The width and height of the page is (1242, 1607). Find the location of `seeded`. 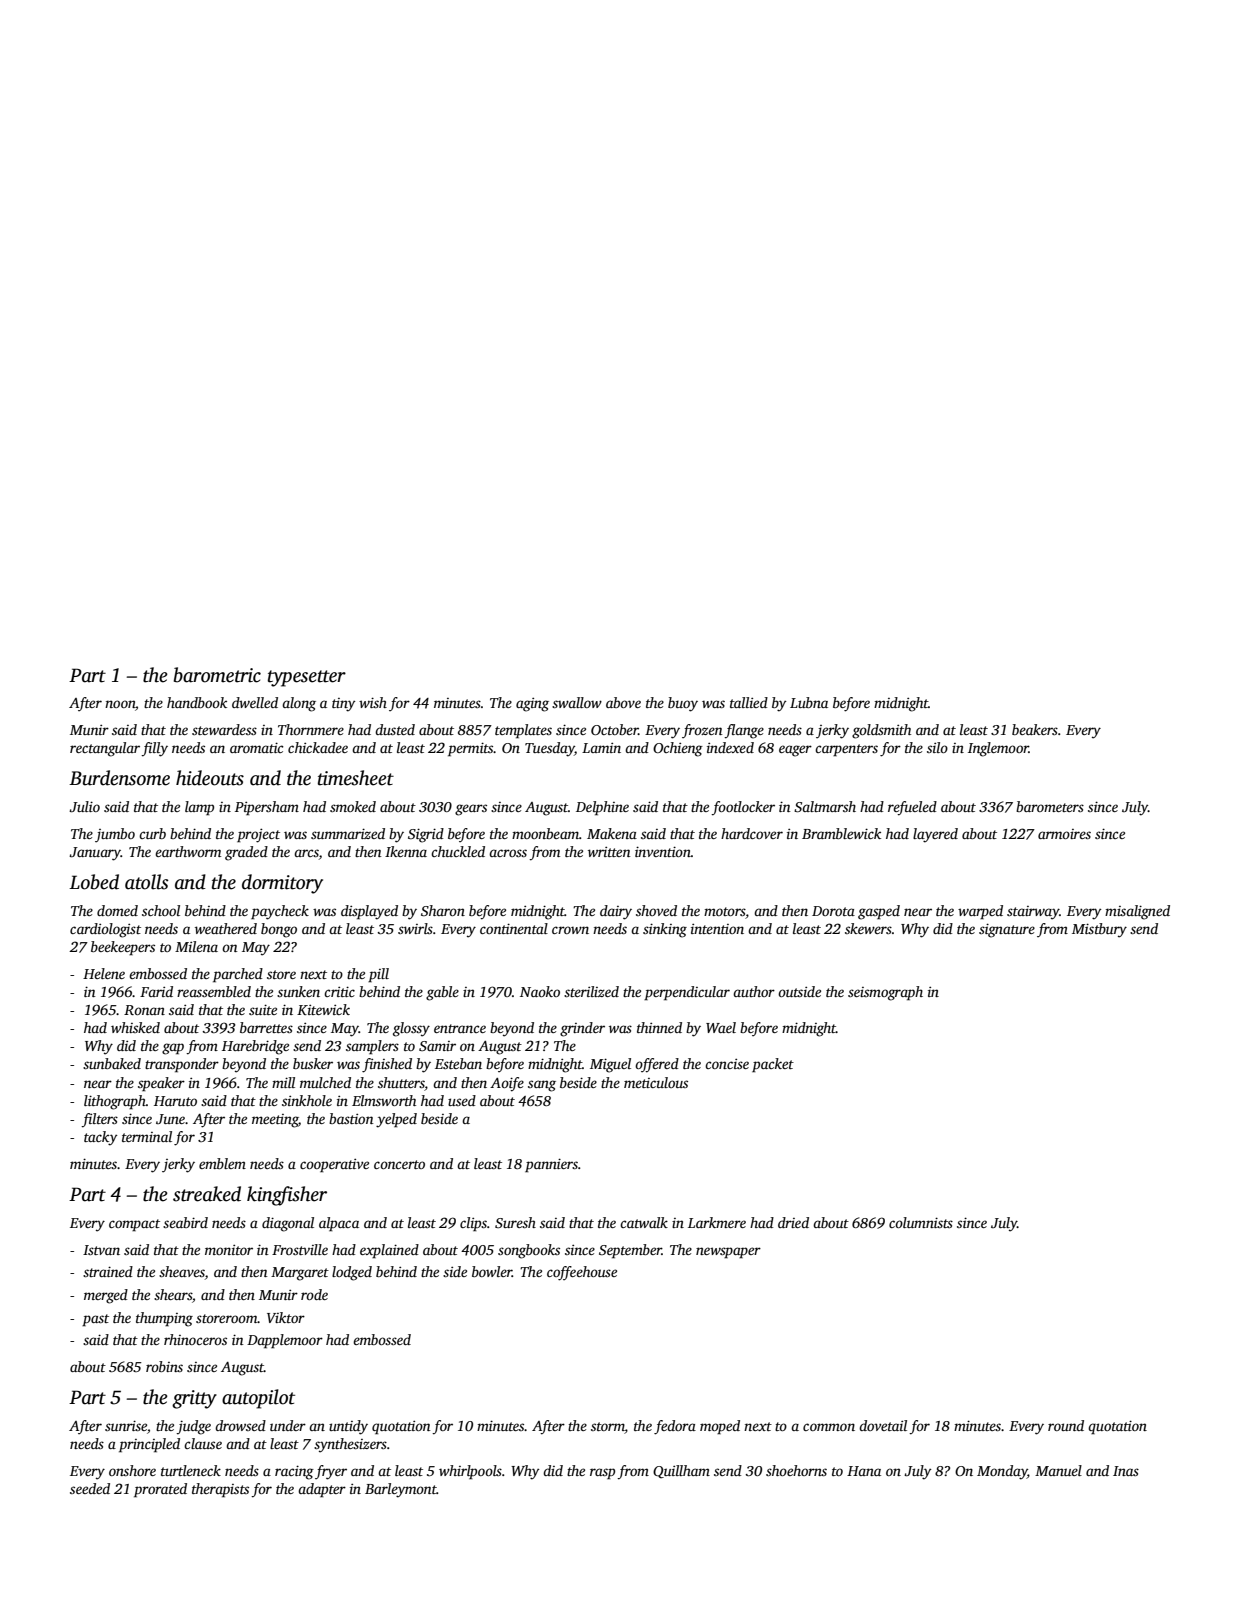

seeded is located at coordinates (90, 1488).
